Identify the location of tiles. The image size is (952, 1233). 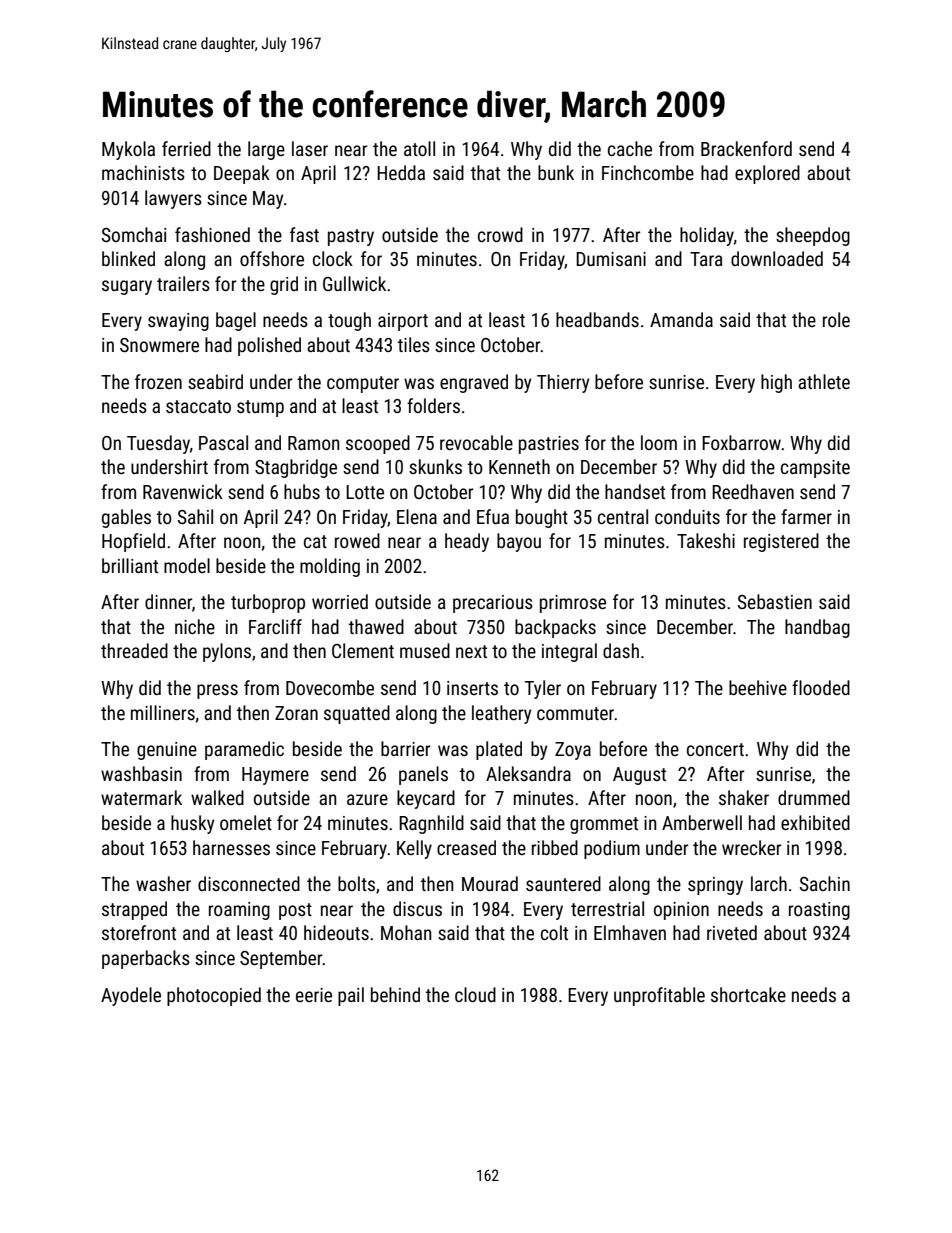
(414, 344).
